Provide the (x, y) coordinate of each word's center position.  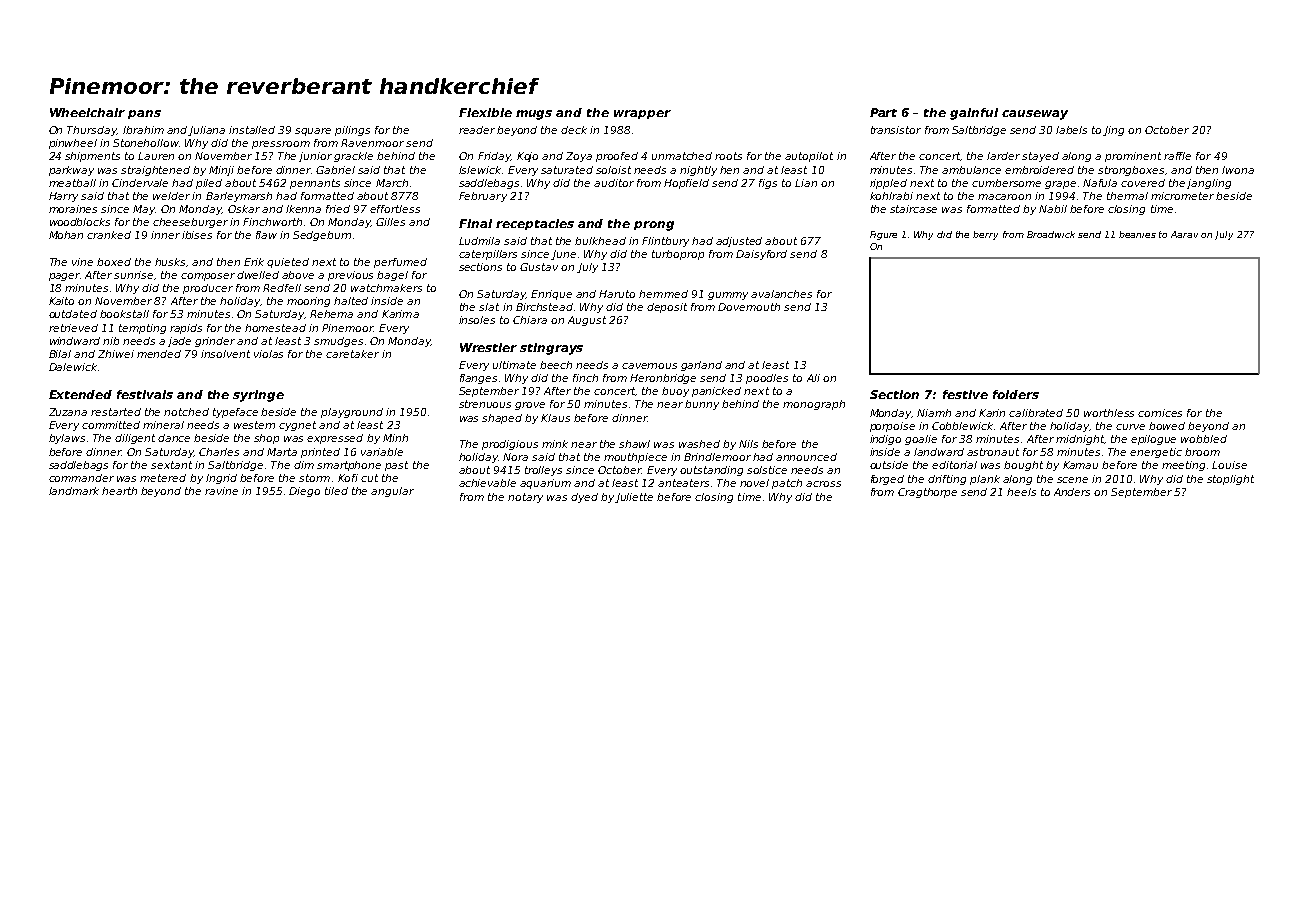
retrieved (73, 328)
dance (174, 438)
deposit (667, 308)
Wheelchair (87, 112)
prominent (1133, 157)
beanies (1137, 234)
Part (883, 112)
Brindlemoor (717, 457)
